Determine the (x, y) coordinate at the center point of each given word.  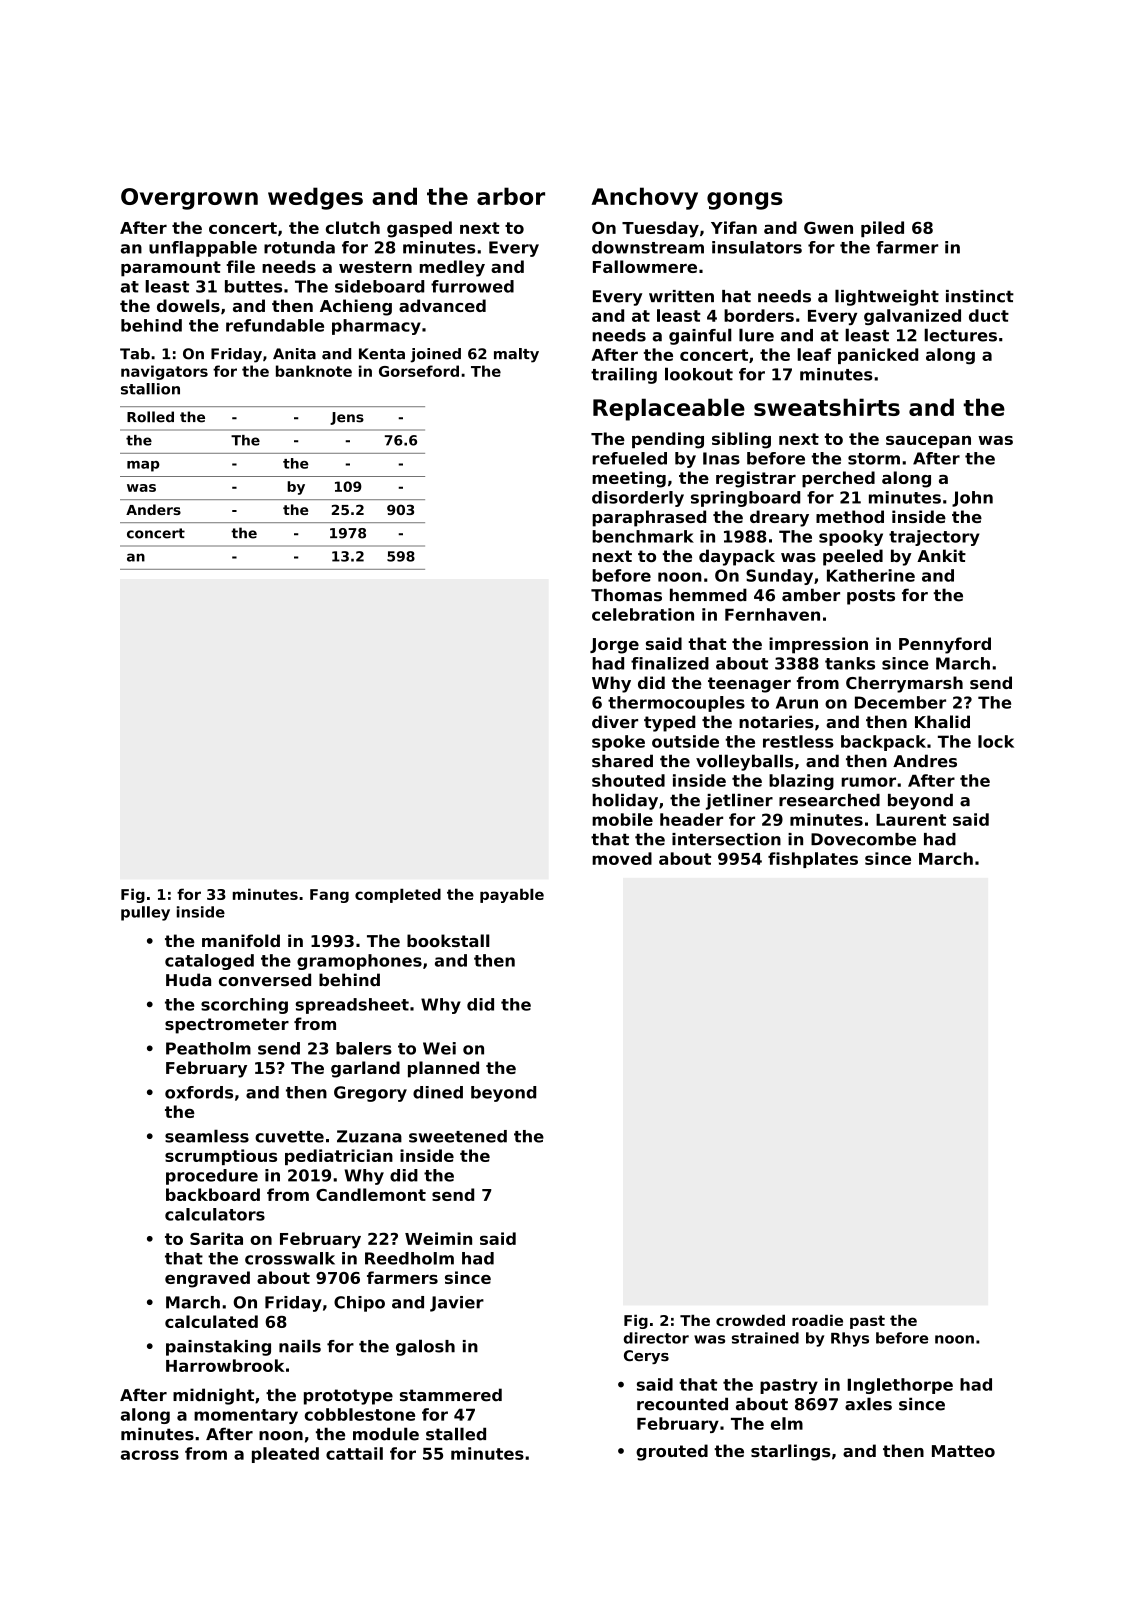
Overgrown (189, 199)
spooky (851, 538)
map (143, 466)
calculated (211, 1321)
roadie (817, 1320)
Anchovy (644, 198)
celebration (643, 614)
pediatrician (339, 1157)
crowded (750, 1320)
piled (882, 229)
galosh (425, 1347)
